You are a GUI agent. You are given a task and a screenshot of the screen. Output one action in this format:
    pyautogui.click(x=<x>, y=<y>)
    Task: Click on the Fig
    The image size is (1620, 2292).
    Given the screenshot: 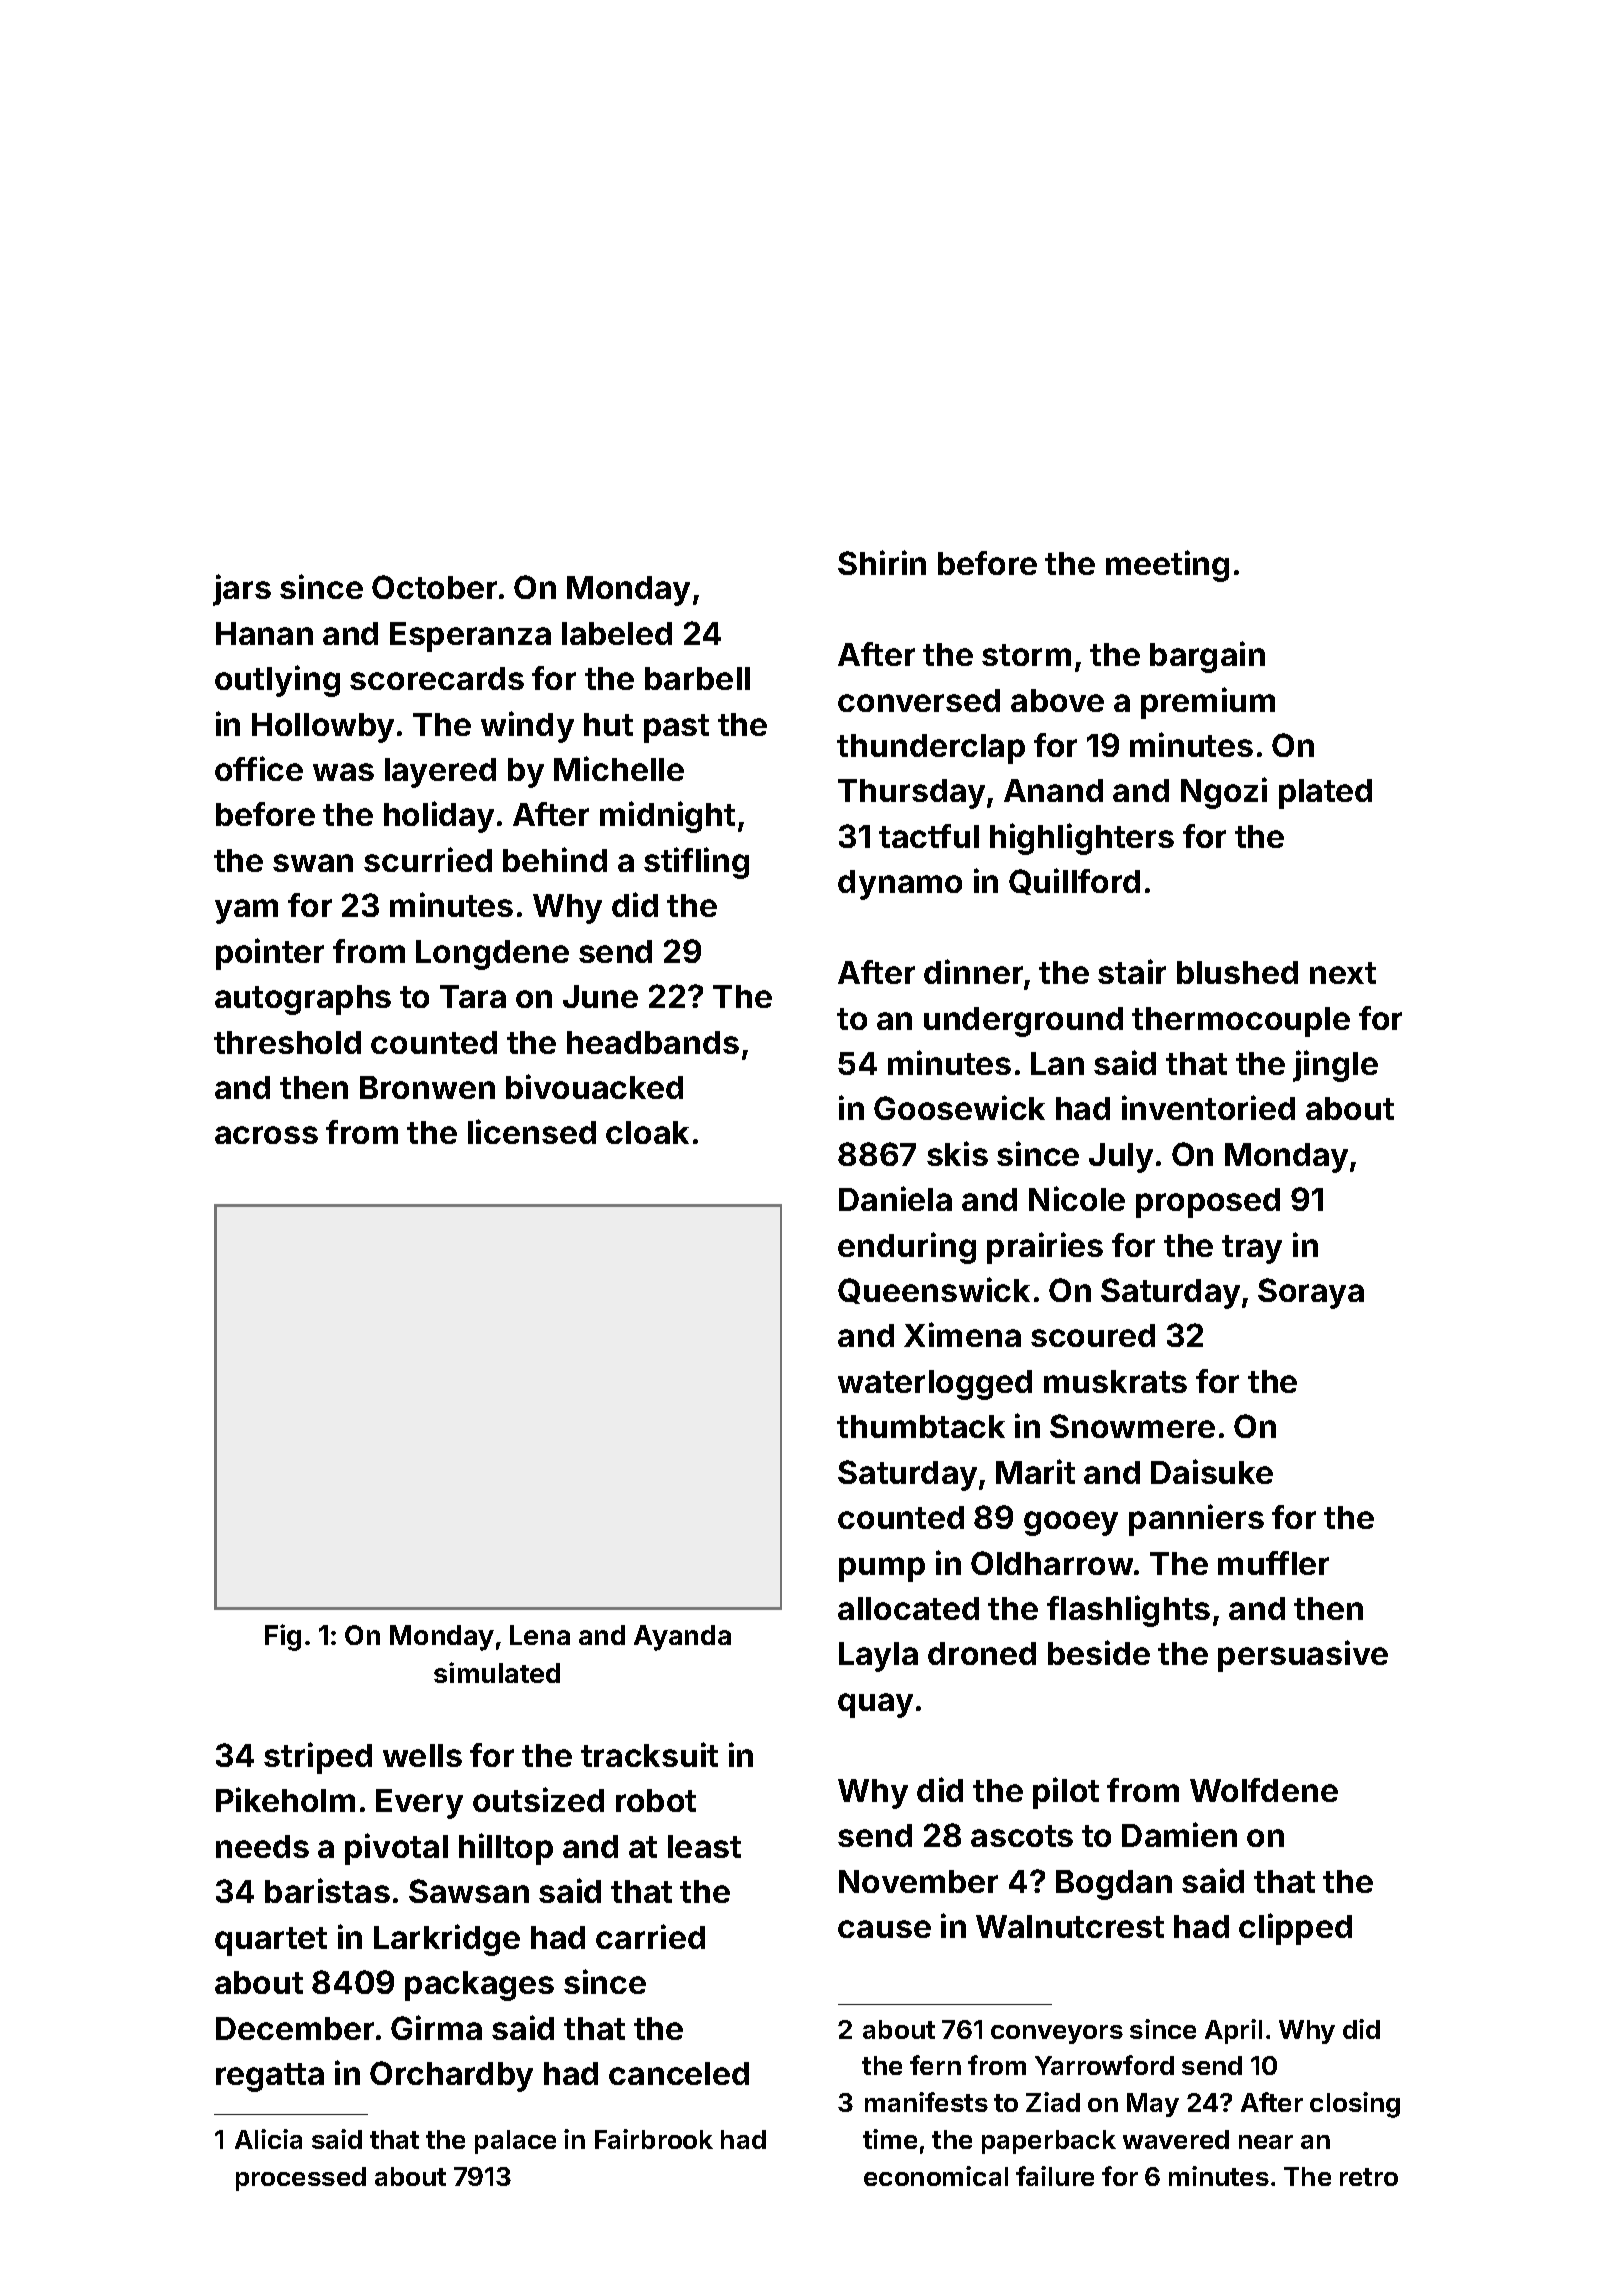 What is the action you would take?
    pyautogui.click(x=283, y=1637)
